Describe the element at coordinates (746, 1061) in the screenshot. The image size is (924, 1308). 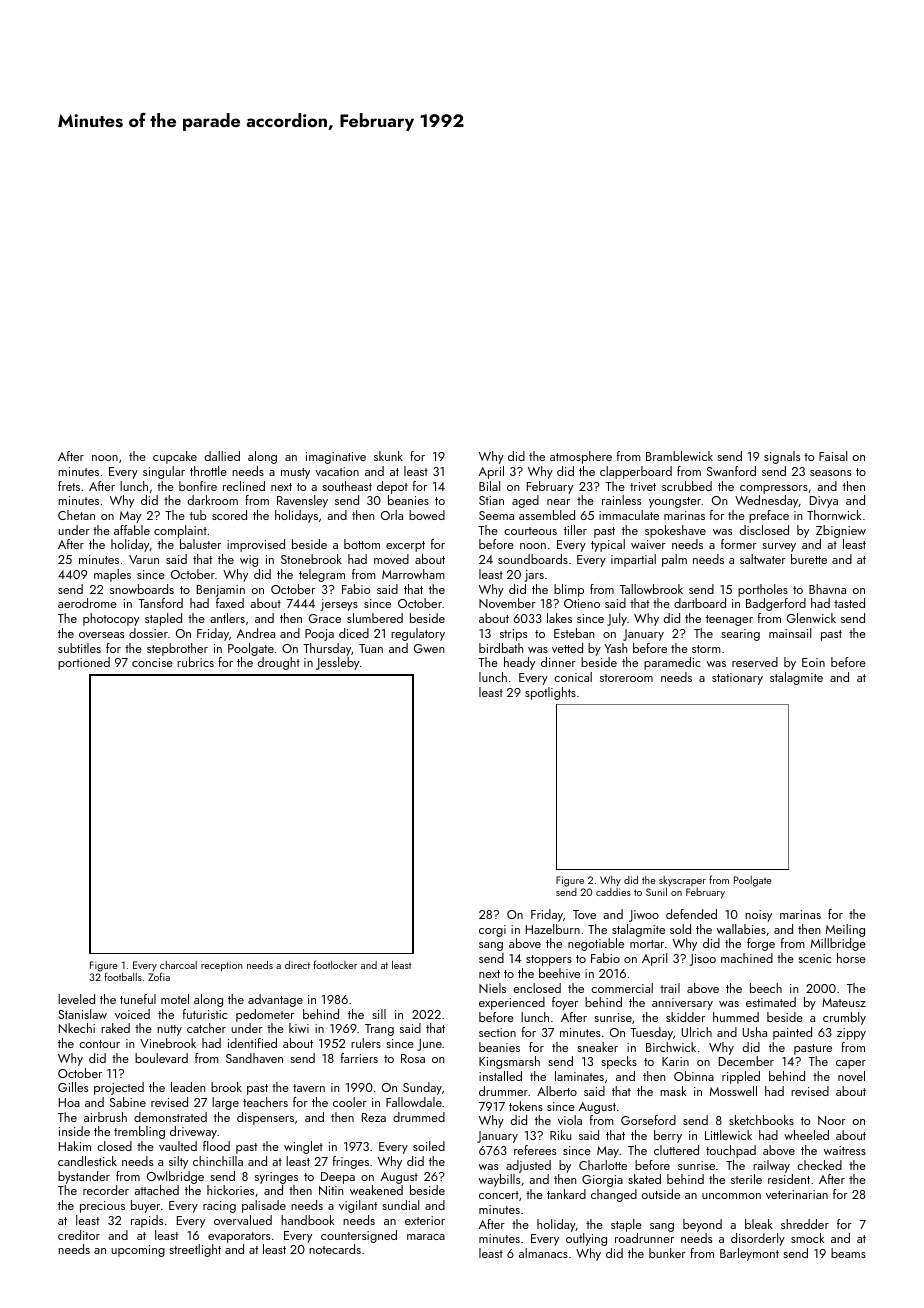
I see `December` at that location.
